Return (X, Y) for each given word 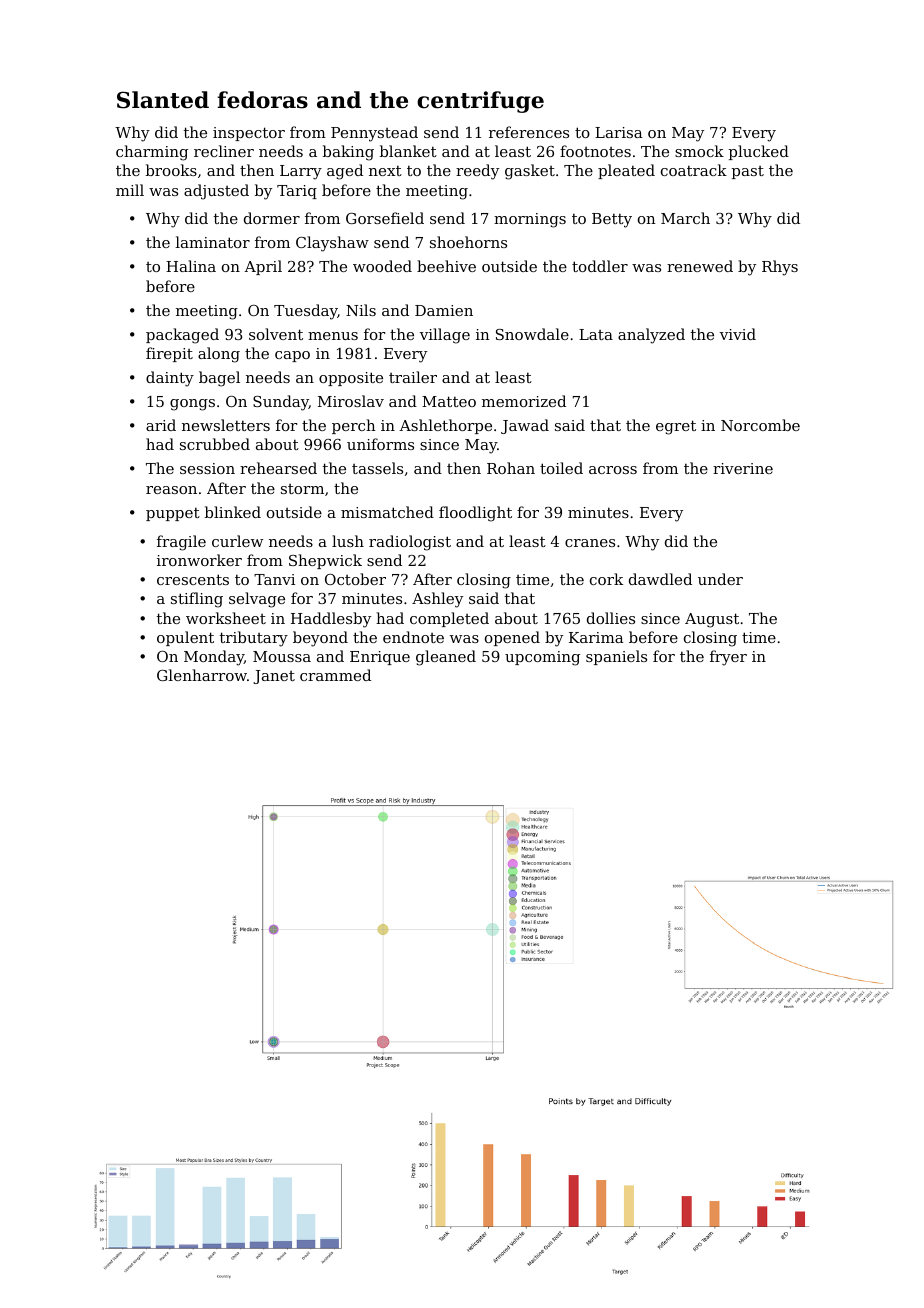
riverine (743, 468)
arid (161, 425)
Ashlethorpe (445, 426)
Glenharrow (202, 675)
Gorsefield (385, 218)
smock (699, 151)
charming (152, 153)
